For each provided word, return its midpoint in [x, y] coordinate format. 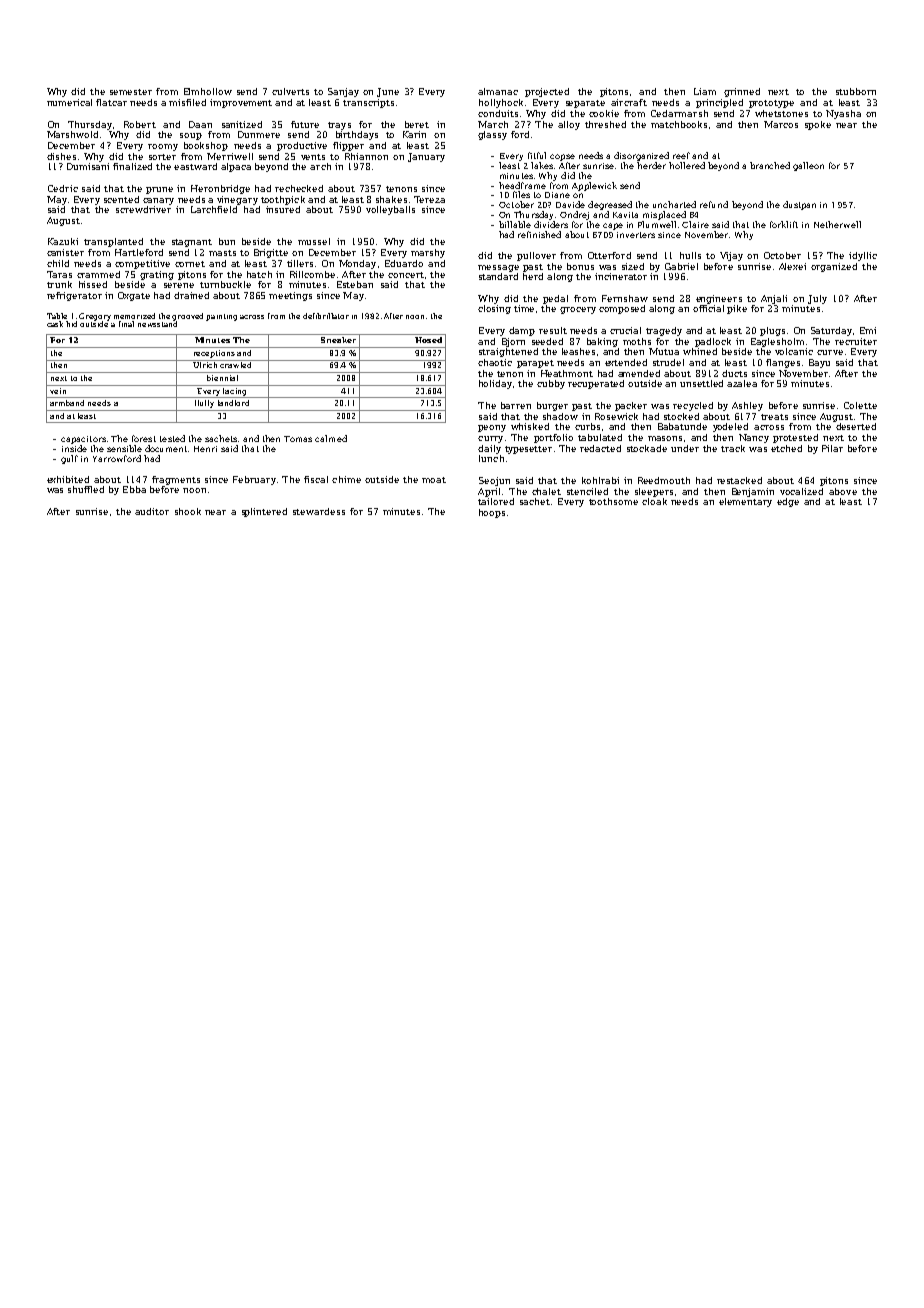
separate [585, 104]
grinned [742, 92]
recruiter [856, 341]
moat [434, 480]
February [254, 480]
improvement [241, 103]
